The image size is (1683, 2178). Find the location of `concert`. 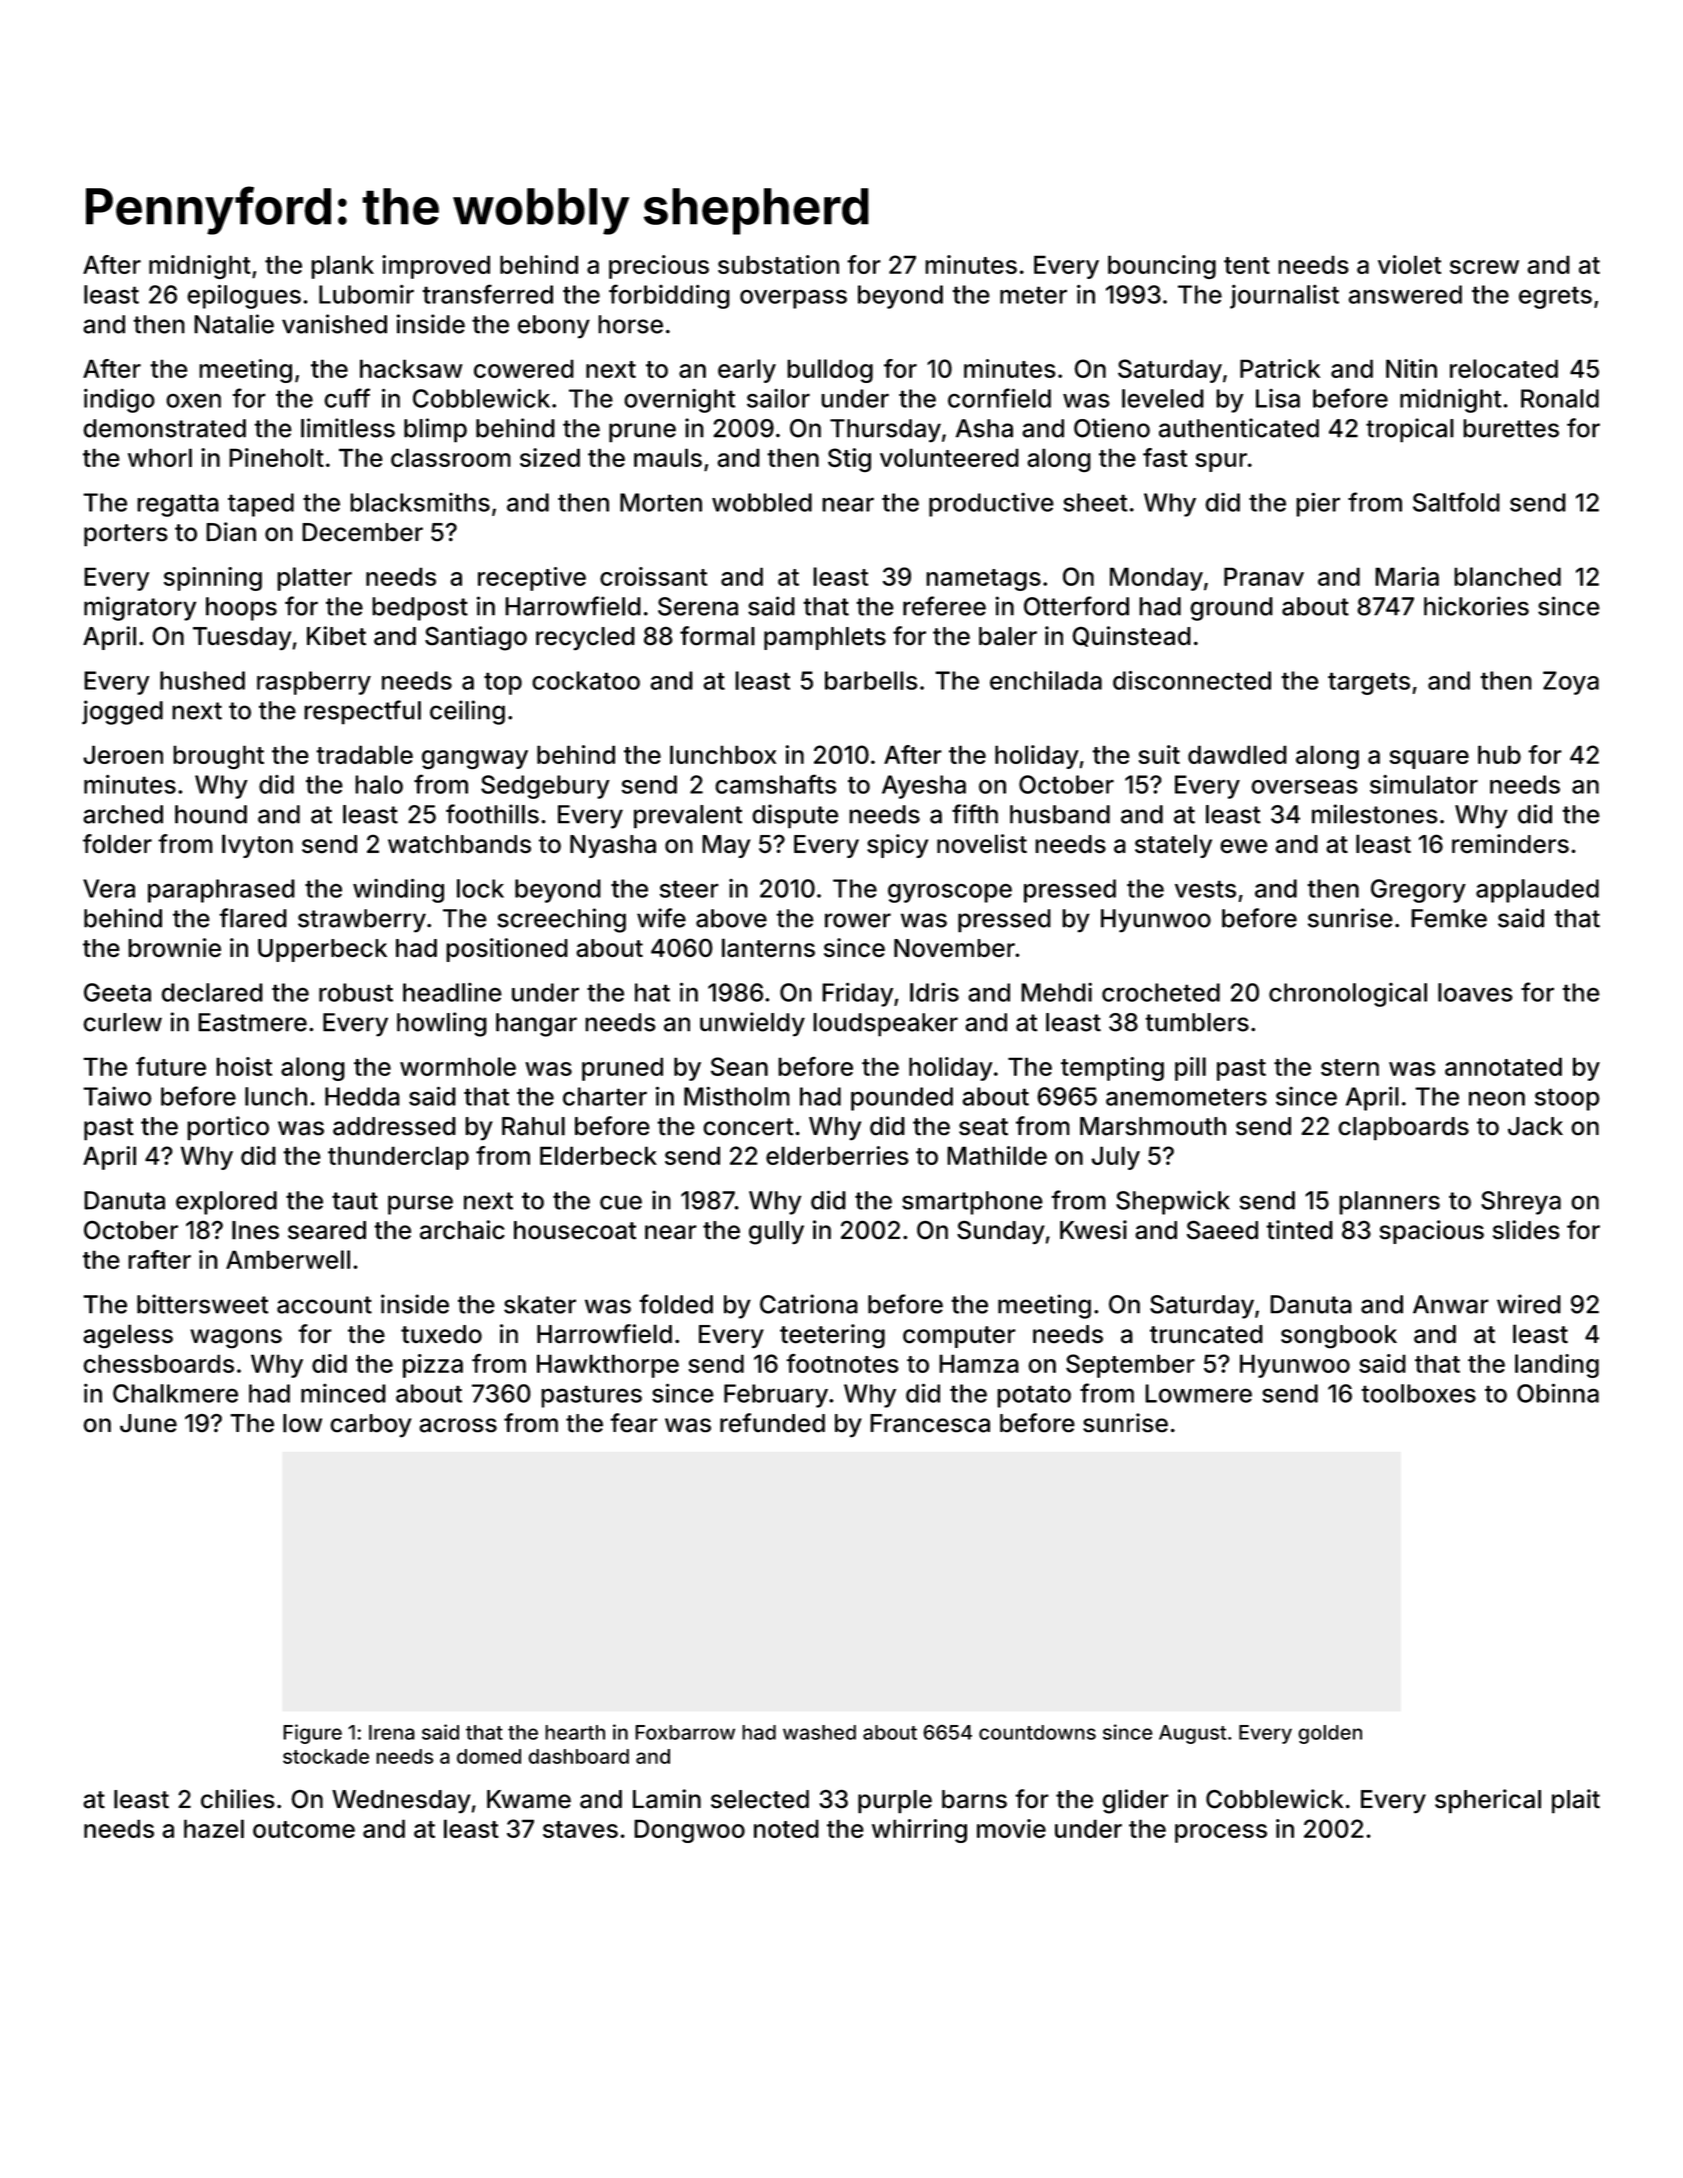

concert is located at coordinates (748, 1127).
